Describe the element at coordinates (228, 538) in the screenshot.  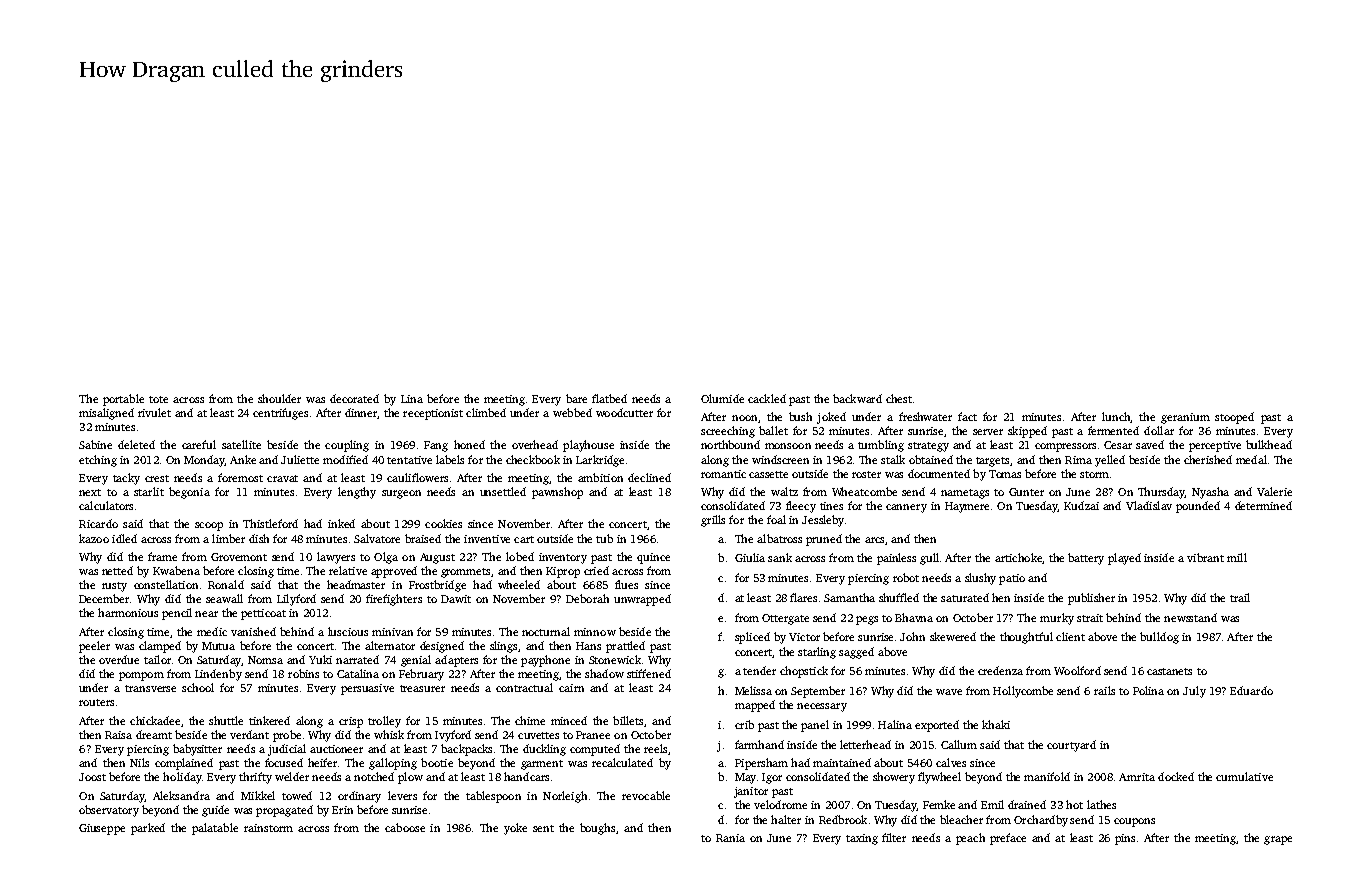
I see `limber` at that location.
